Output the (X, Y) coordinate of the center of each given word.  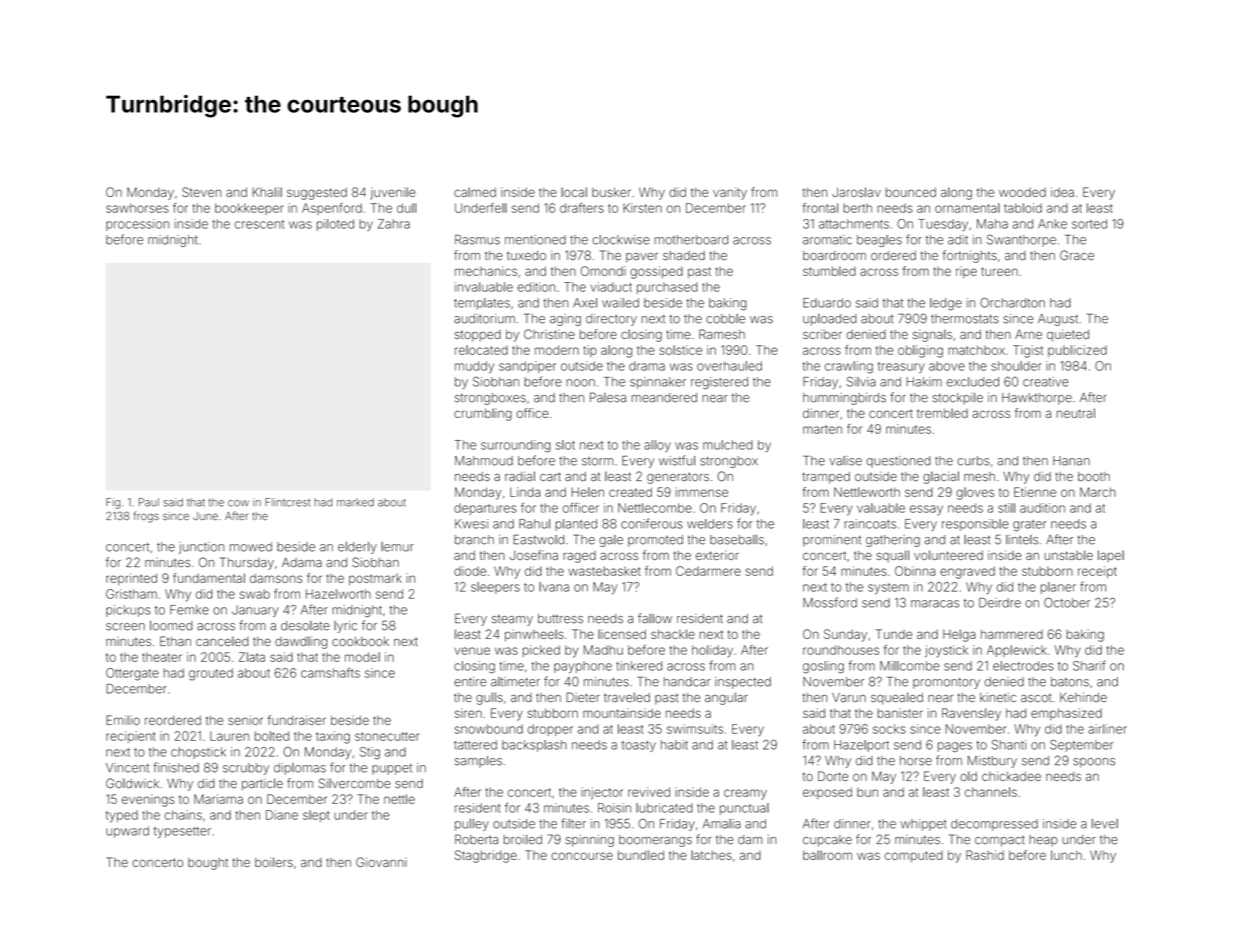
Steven (201, 192)
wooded (1022, 192)
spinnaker (658, 383)
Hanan (1071, 461)
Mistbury (992, 762)
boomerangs (655, 841)
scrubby (246, 769)
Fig (113, 503)
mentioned (535, 240)
